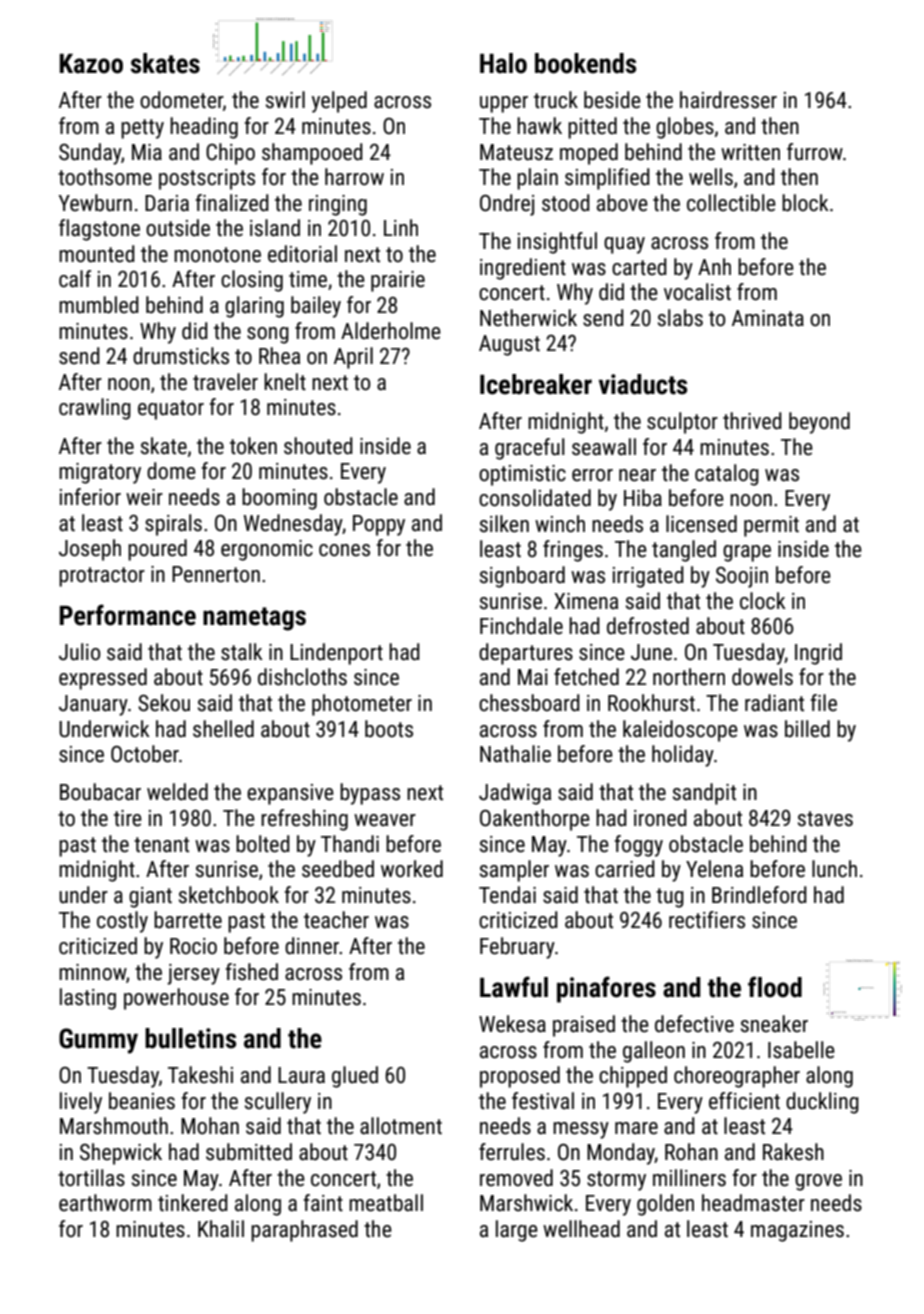 This screenshot has width=924, height=1314. Describe the element at coordinates (285, 100) in the screenshot. I see `swirl` at that location.
